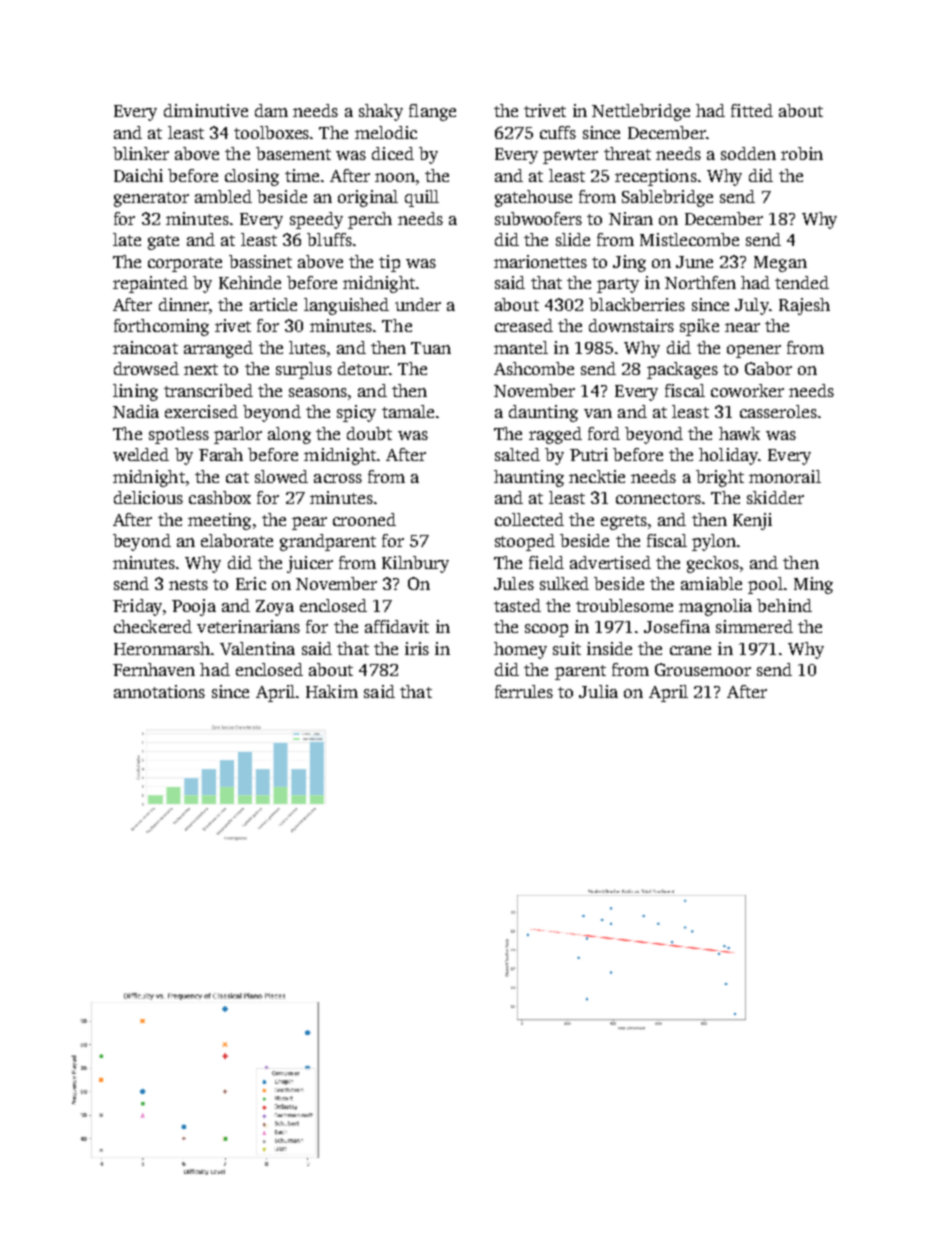 The width and height of the page is (952, 1233). Describe the element at coordinates (332, 691) in the page. I see `Hakim` at that location.
